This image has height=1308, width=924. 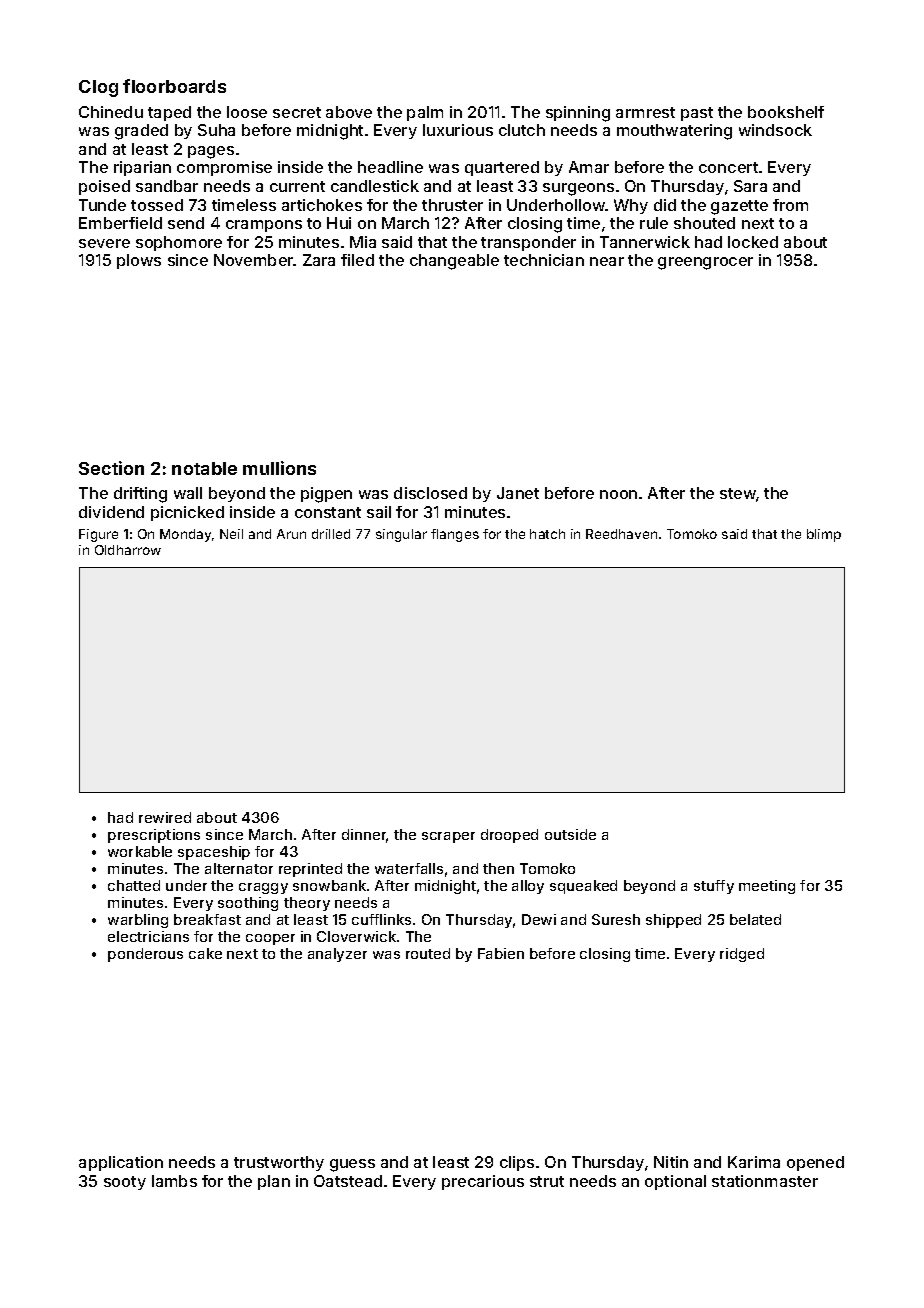 I want to click on dinner, so click(x=364, y=836).
